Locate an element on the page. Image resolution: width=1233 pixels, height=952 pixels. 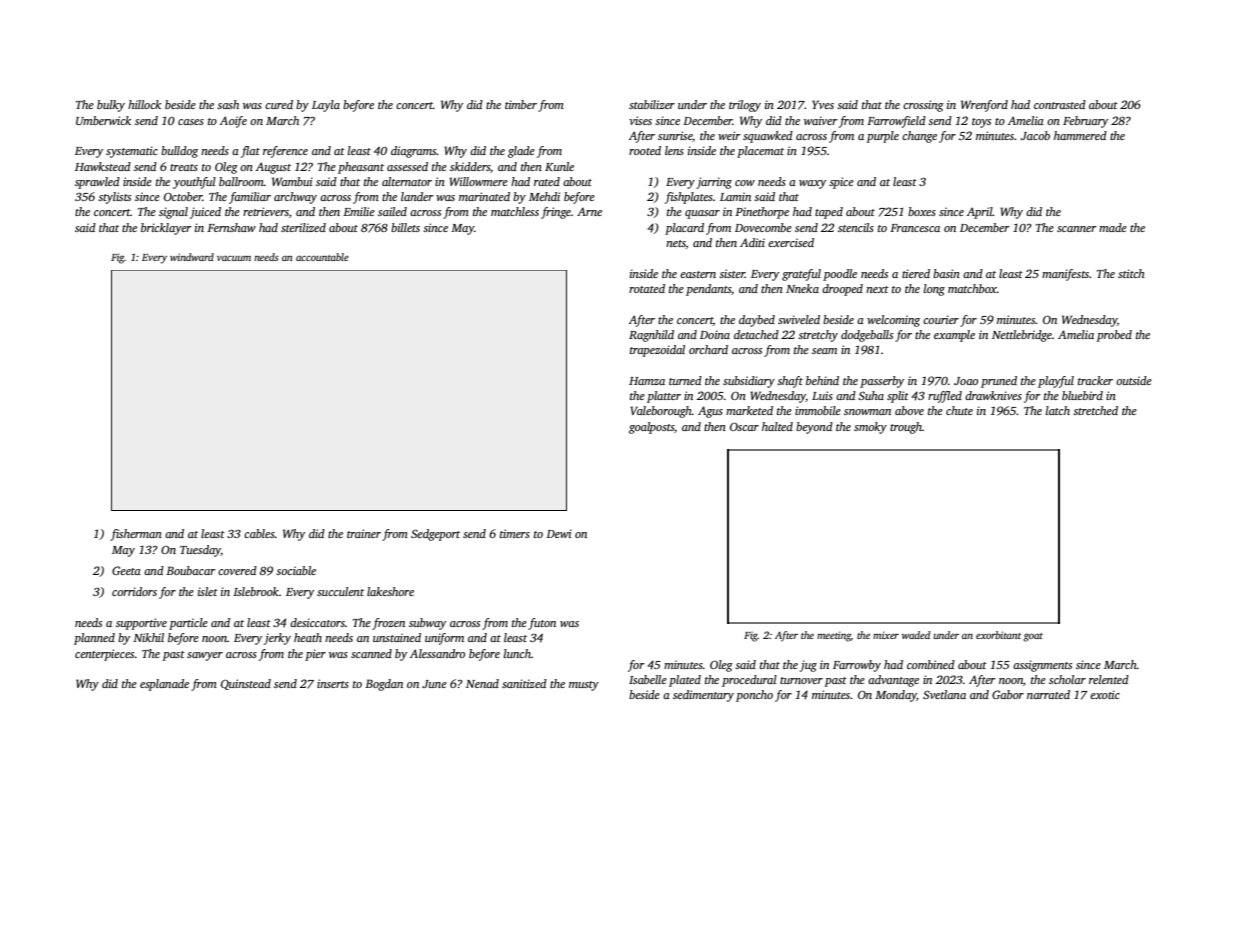
Dewi is located at coordinates (559, 533).
